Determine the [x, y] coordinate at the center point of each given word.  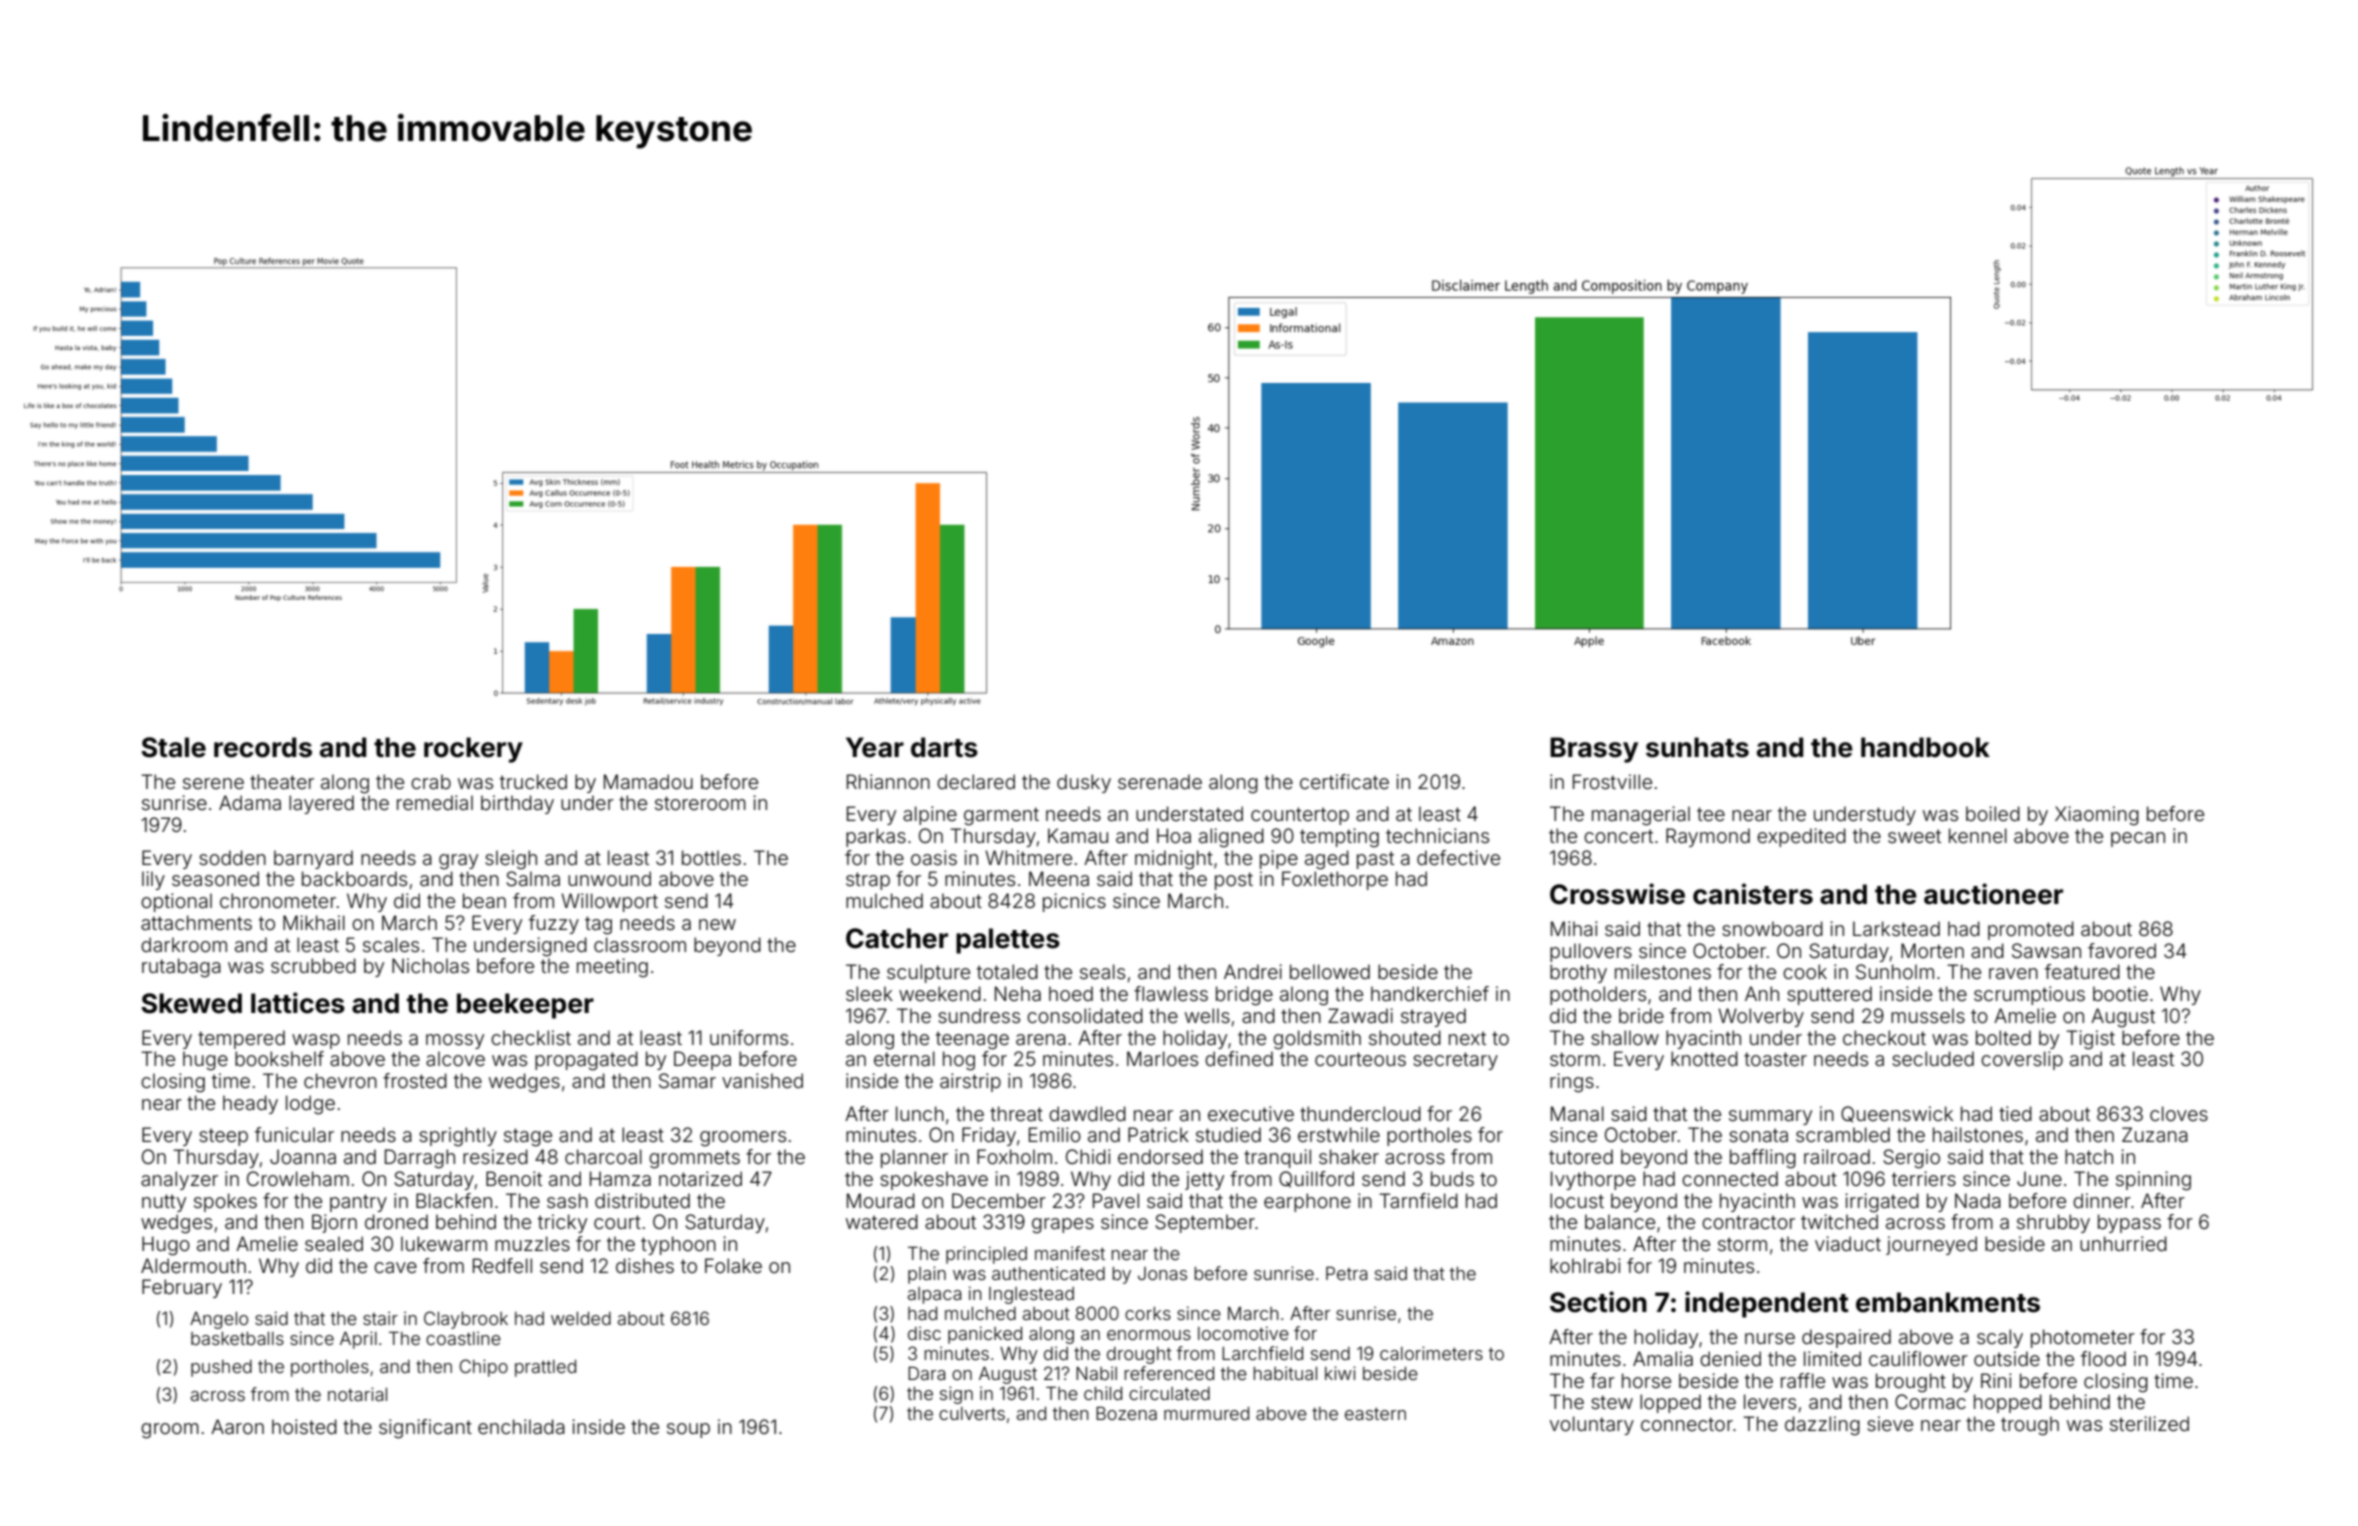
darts [944, 747]
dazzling [1822, 1426]
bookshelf [279, 1058]
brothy [1578, 973]
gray [458, 862]
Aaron [237, 1426]
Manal [1577, 1113]
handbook [1925, 747]
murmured [1206, 1413]
